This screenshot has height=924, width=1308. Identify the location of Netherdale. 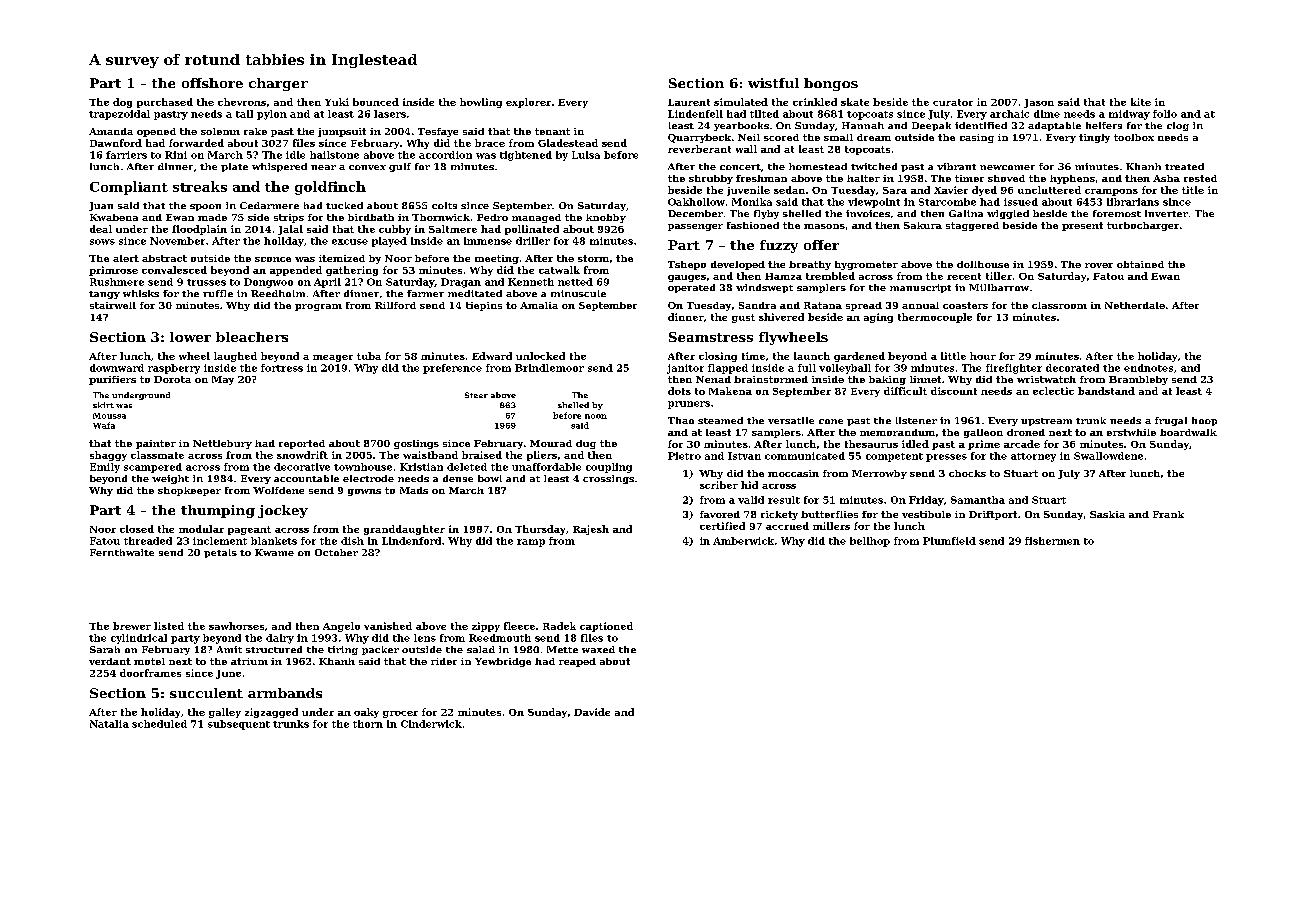
(1135, 305).
